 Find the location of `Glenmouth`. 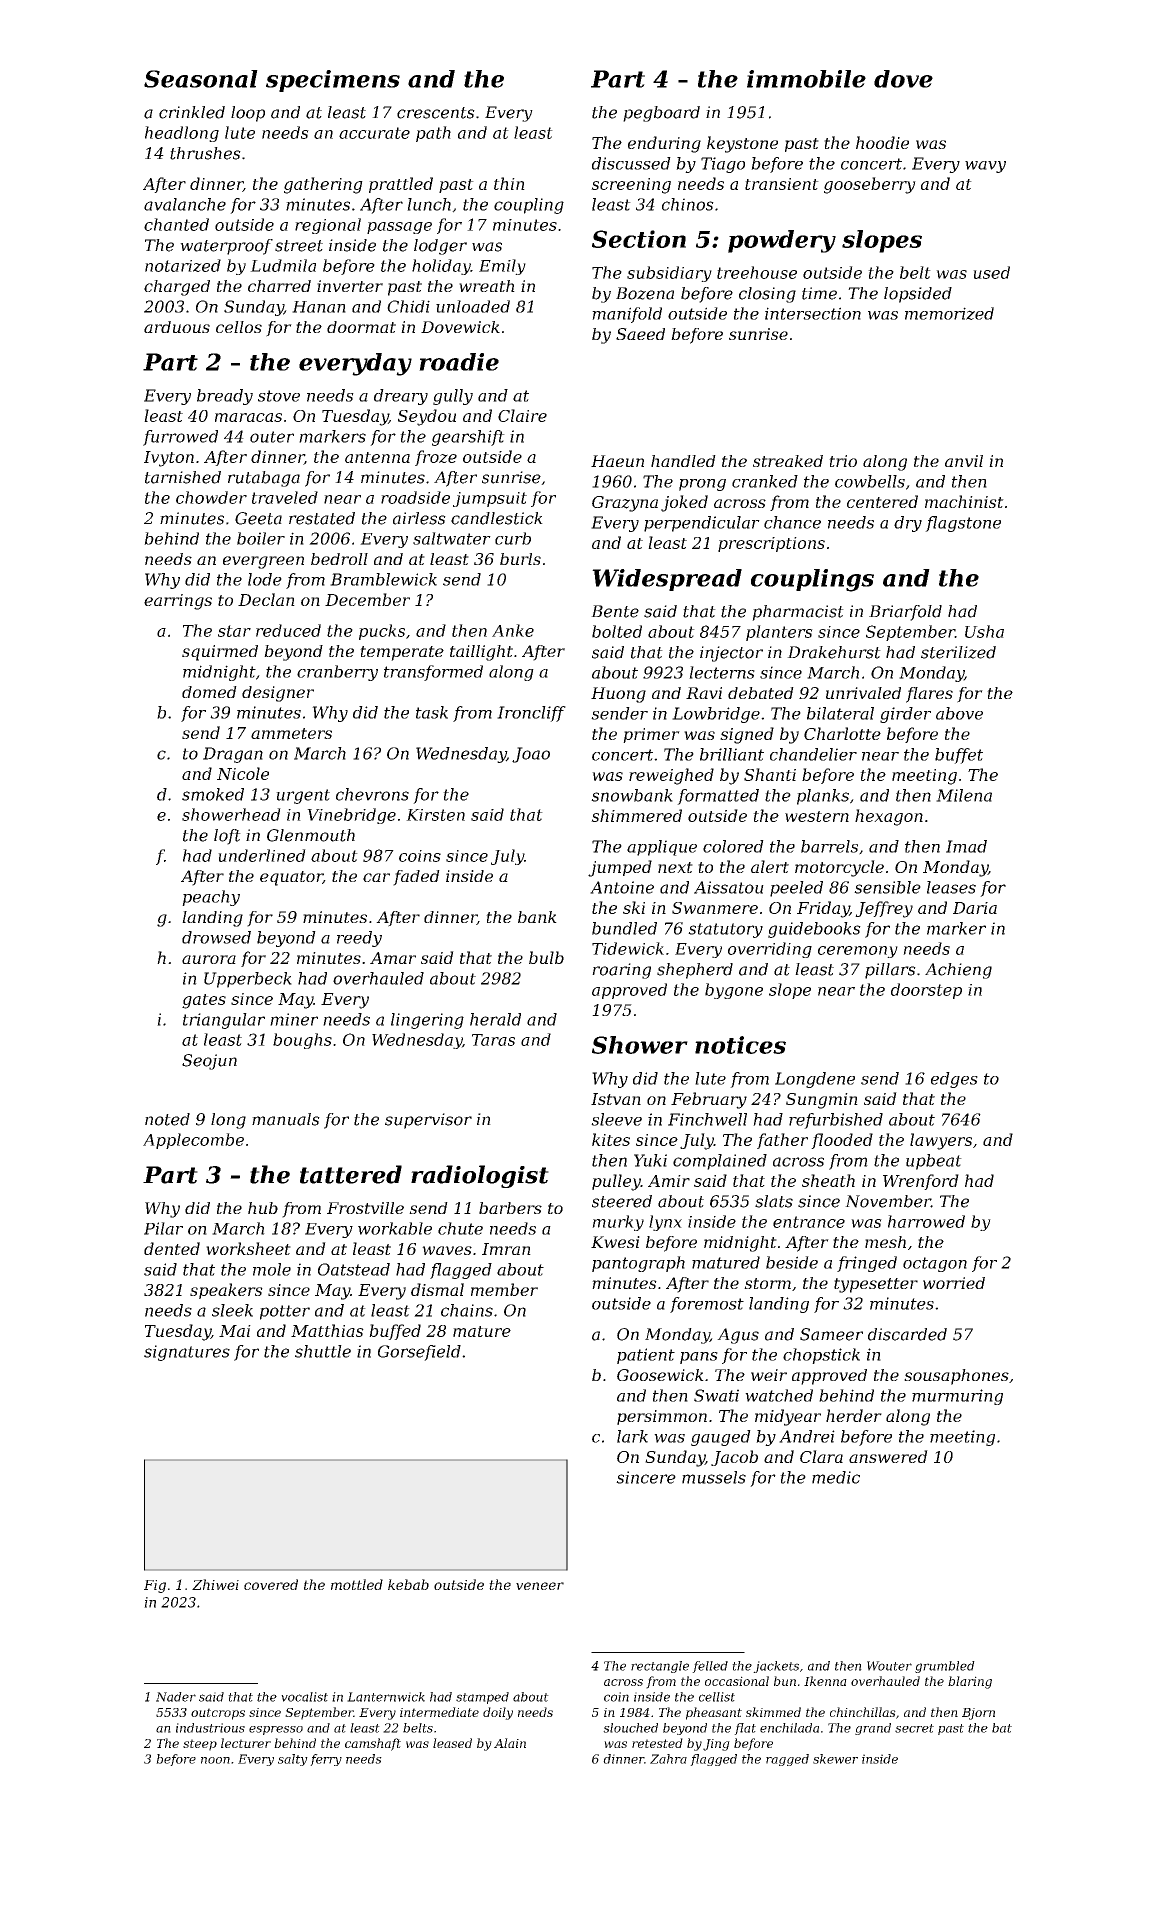

Glenmouth is located at coordinates (311, 835).
